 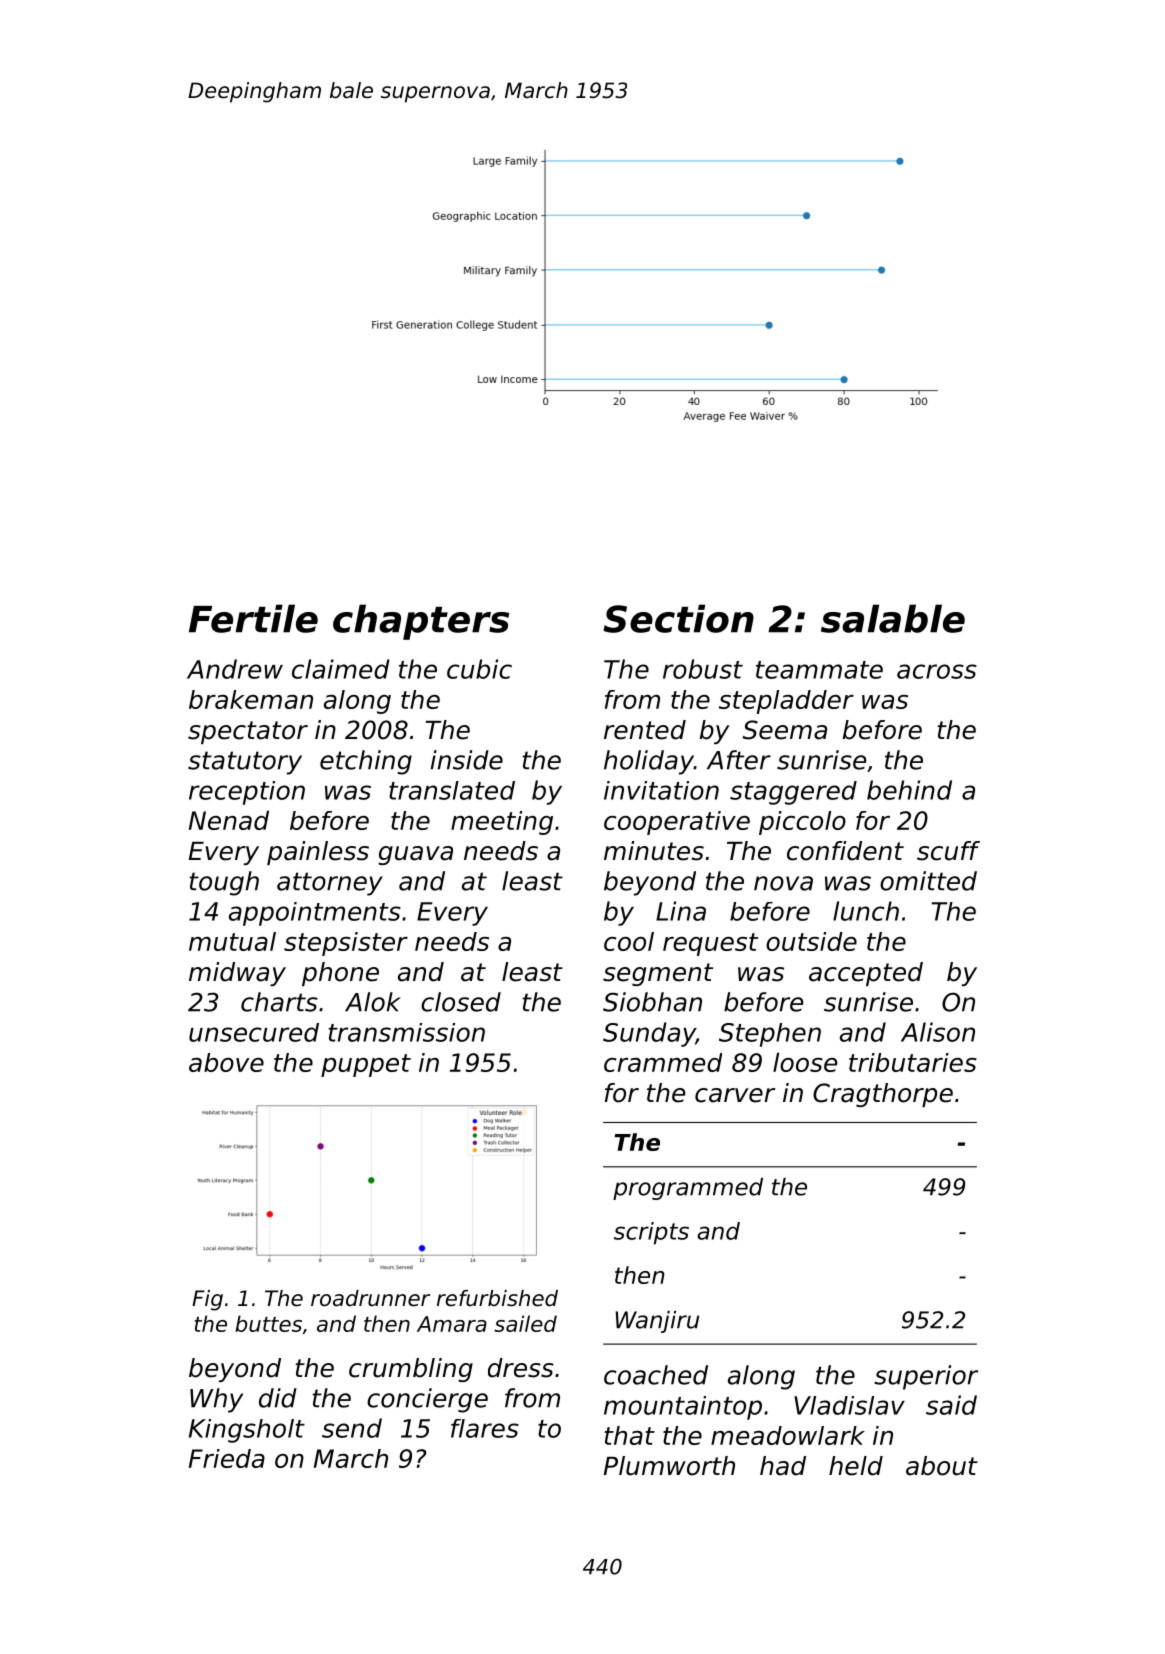 What do you see at coordinates (678, 618) in the screenshot?
I see `Section` at bounding box center [678, 618].
